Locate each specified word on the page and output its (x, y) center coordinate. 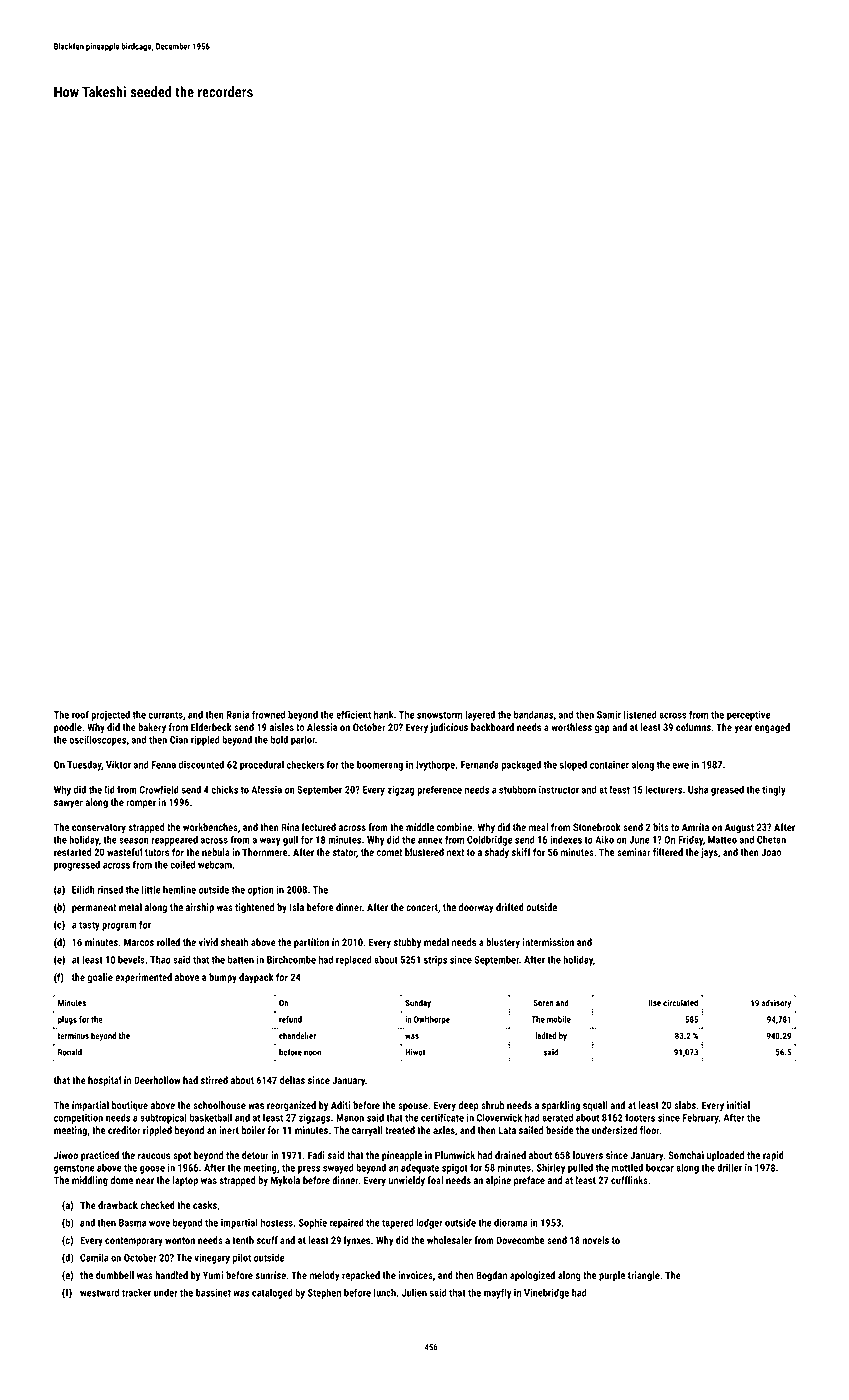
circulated (680, 1002)
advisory (776, 1003)
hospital (104, 1081)
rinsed (110, 889)
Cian (179, 740)
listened (640, 714)
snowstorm (439, 715)
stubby (407, 943)
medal (436, 942)
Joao (771, 852)
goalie (100, 978)
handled (171, 1275)
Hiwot (415, 1052)
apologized (532, 1276)
